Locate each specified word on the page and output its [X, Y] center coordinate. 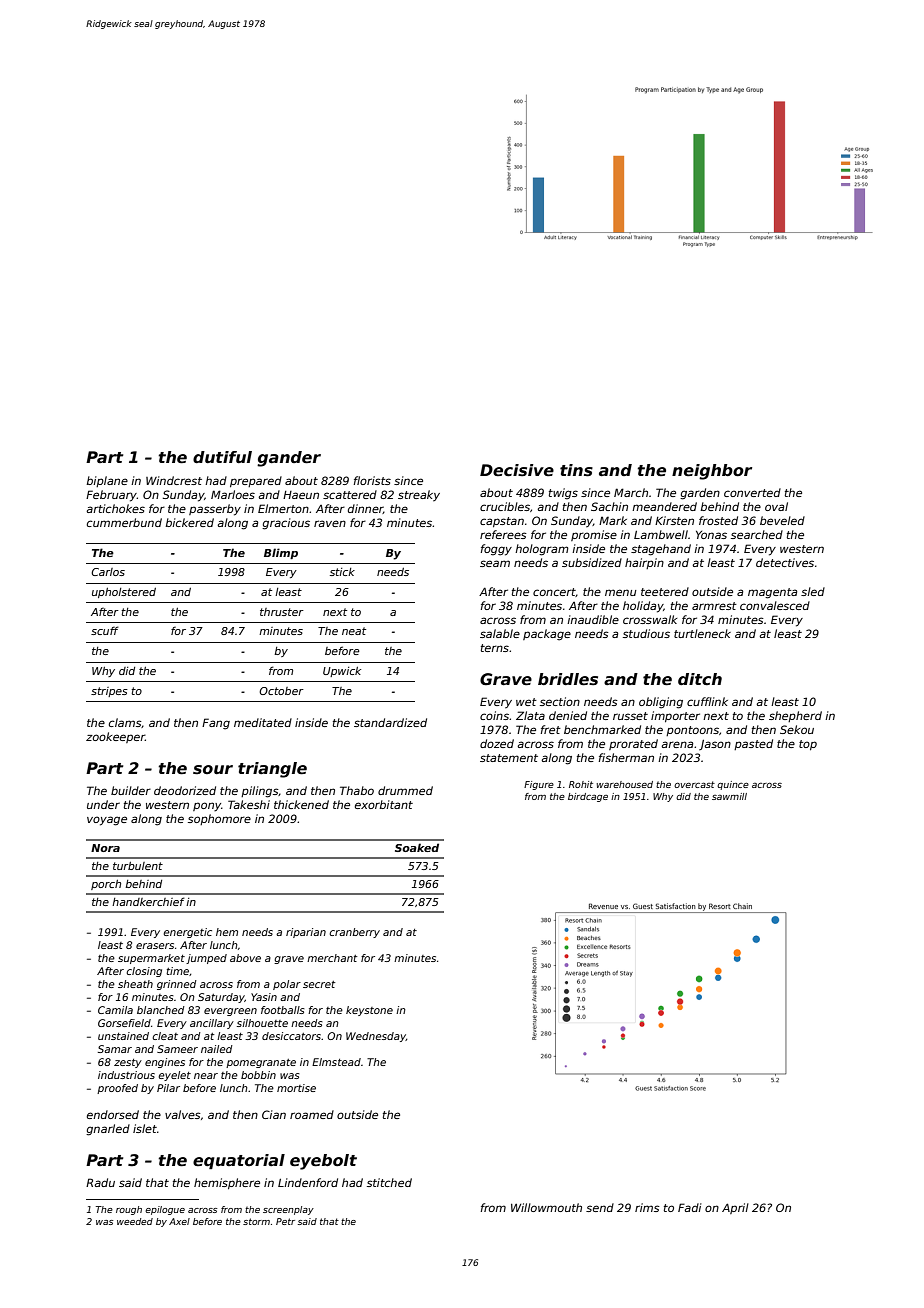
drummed [405, 790]
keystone [369, 1011]
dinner [365, 509]
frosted [718, 520]
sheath [135, 984]
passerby [215, 510]
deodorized [185, 790]
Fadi [690, 1207]
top [808, 745]
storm [256, 1221]
